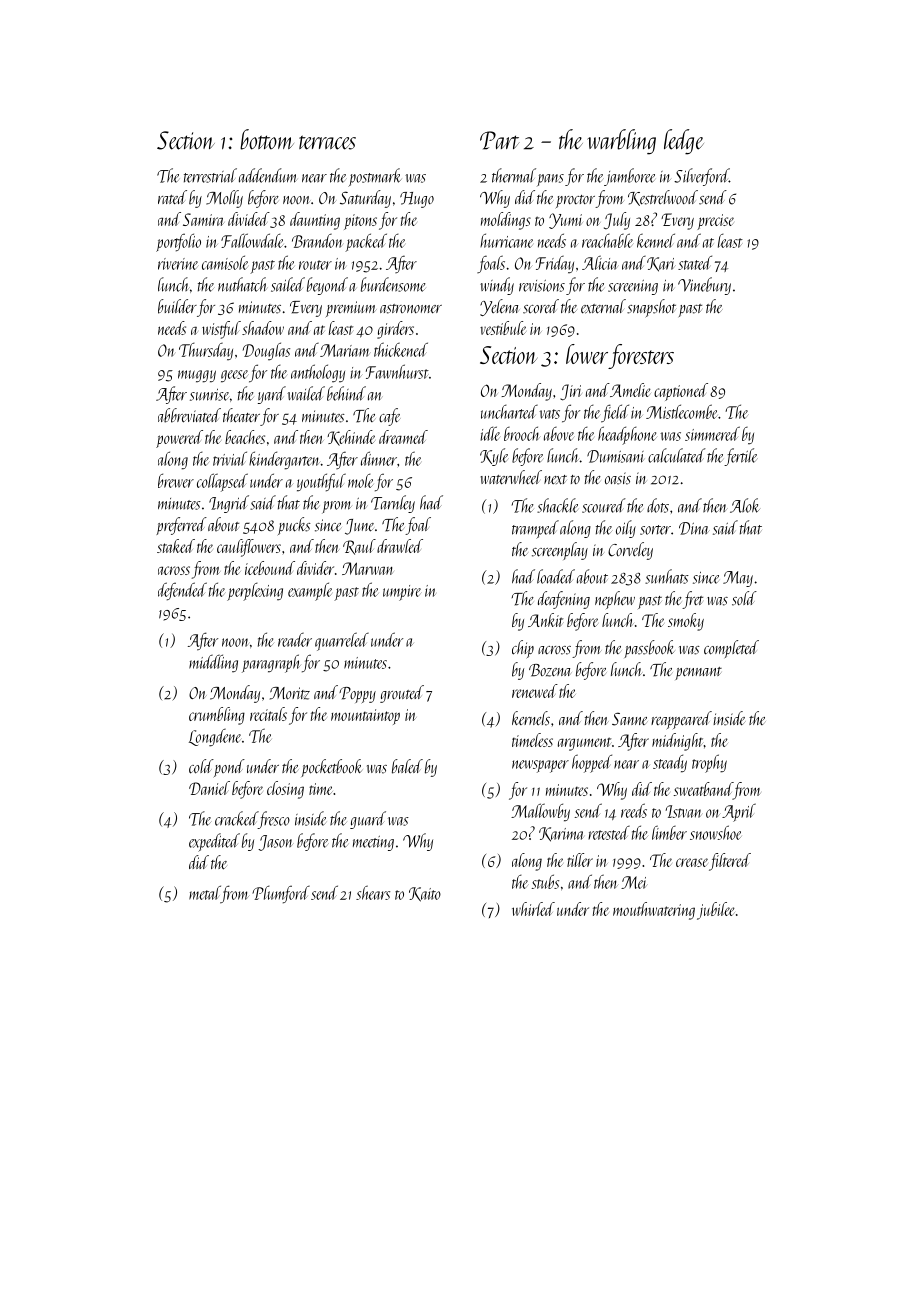 The image size is (924, 1311). What do you see at coordinates (281, 894) in the screenshot?
I see `Plumford` at bounding box center [281, 894].
